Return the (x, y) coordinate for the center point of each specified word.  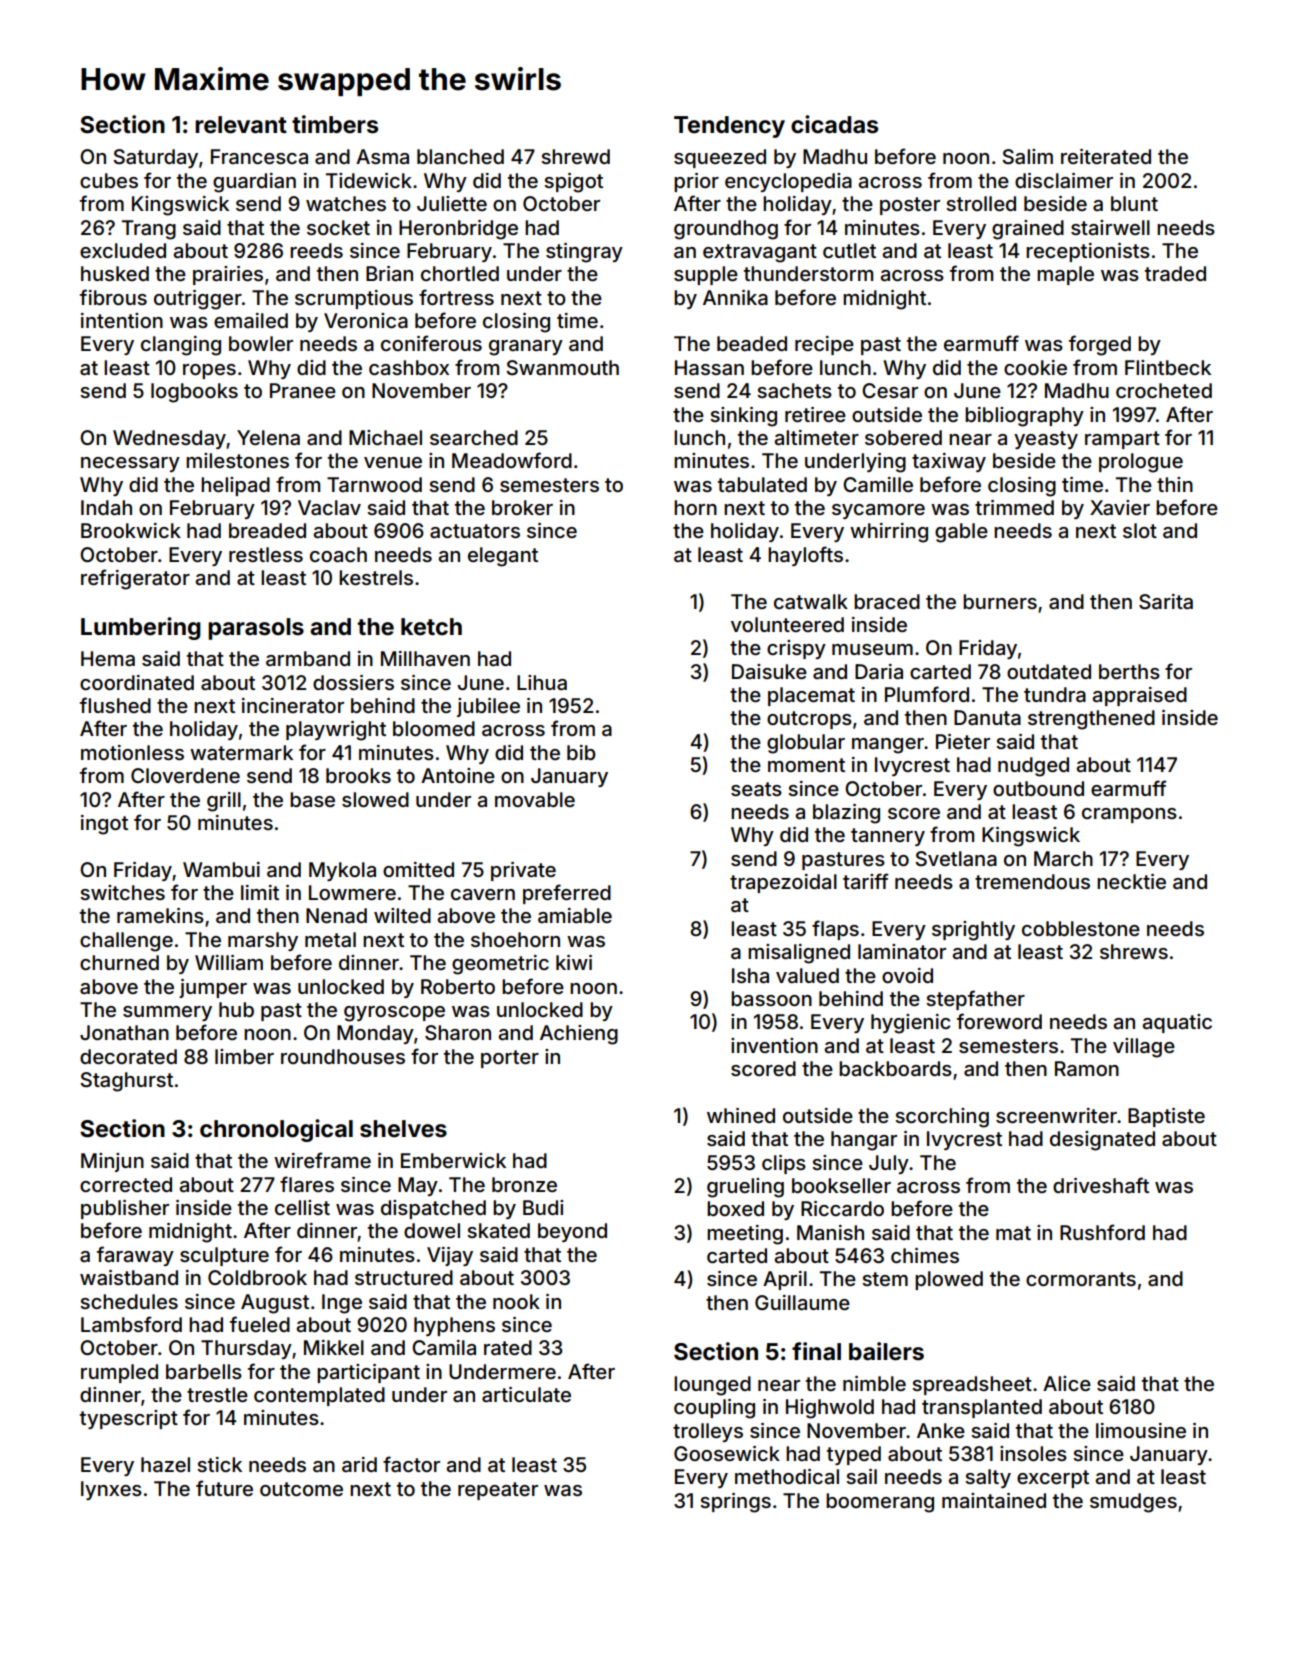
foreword (999, 1021)
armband (308, 658)
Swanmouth (562, 368)
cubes (109, 180)
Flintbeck (1168, 367)
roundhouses (343, 1056)
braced (887, 601)
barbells (204, 1371)
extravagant (760, 253)
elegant (503, 557)
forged (1100, 345)
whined (741, 1115)
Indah (106, 508)
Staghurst (126, 1082)
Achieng (579, 1035)
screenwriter (1056, 1115)
